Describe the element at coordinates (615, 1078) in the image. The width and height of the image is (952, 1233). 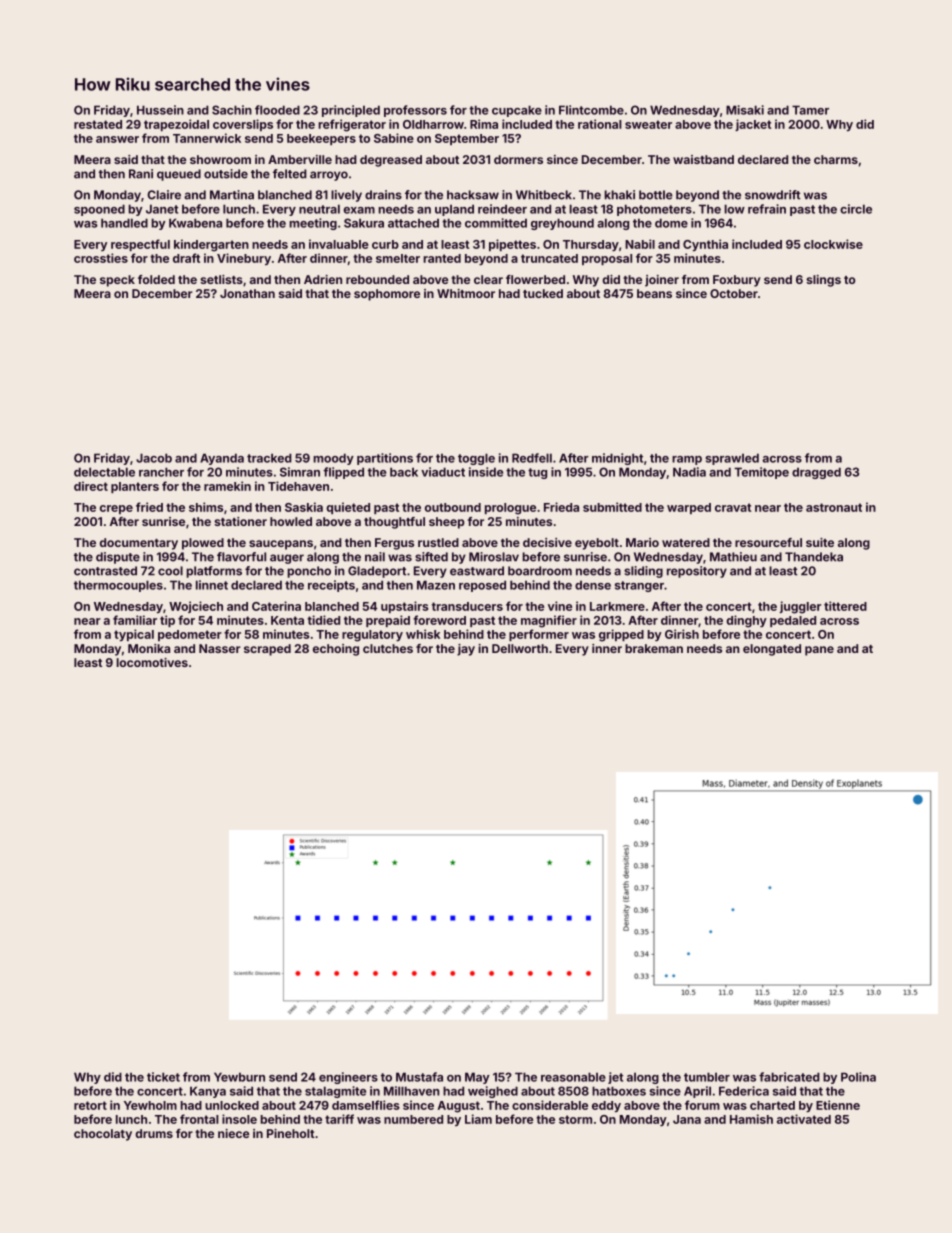
I see `jet` at that location.
